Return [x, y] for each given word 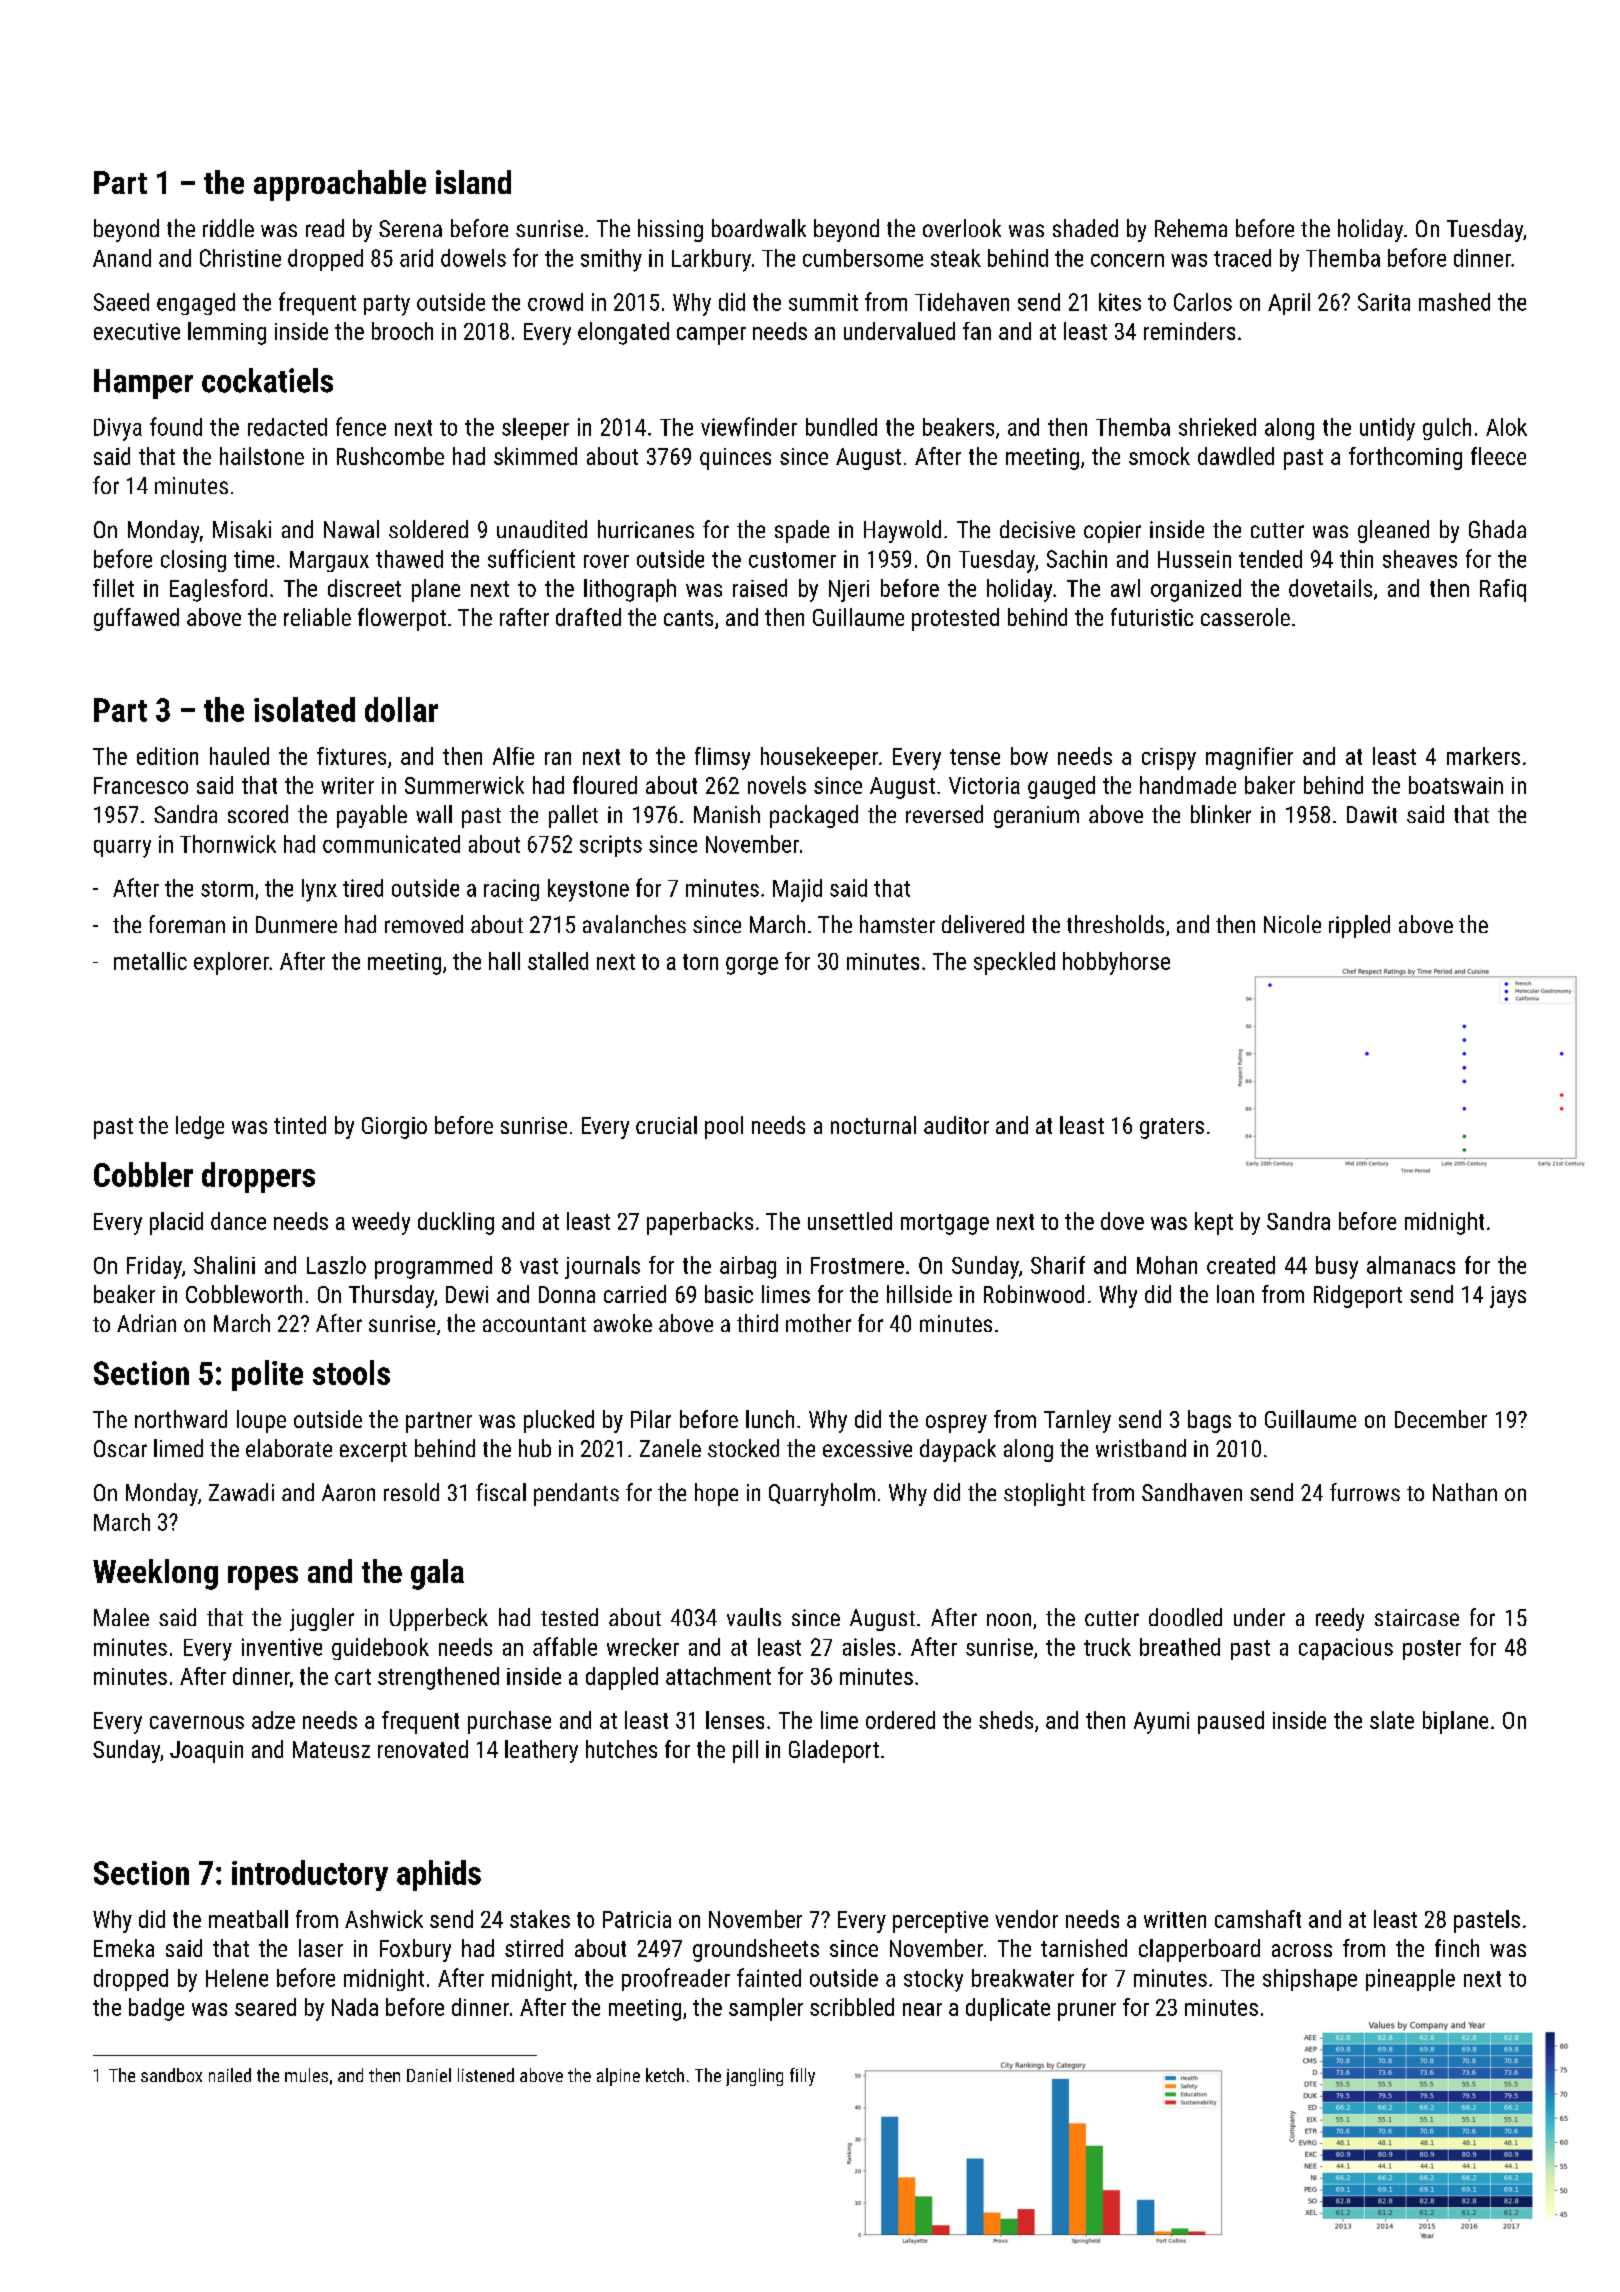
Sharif [1058, 1265]
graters [1172, 1128]
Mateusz [331, 1749]
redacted [287, 427]
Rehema [1191, 228]
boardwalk [759, 228]
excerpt [373, 1452]
